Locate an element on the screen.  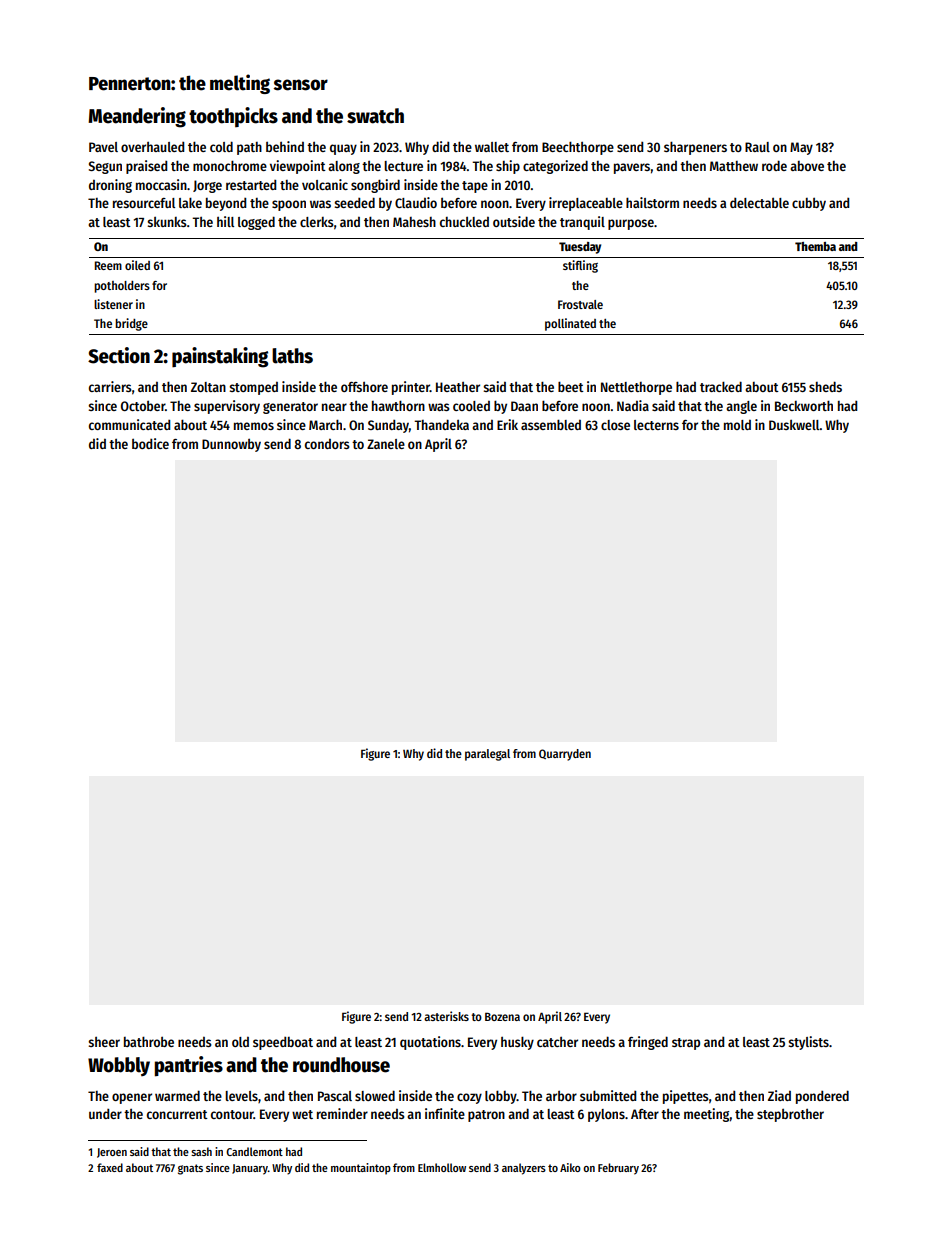
tape is located at coordinates (475, 187).
